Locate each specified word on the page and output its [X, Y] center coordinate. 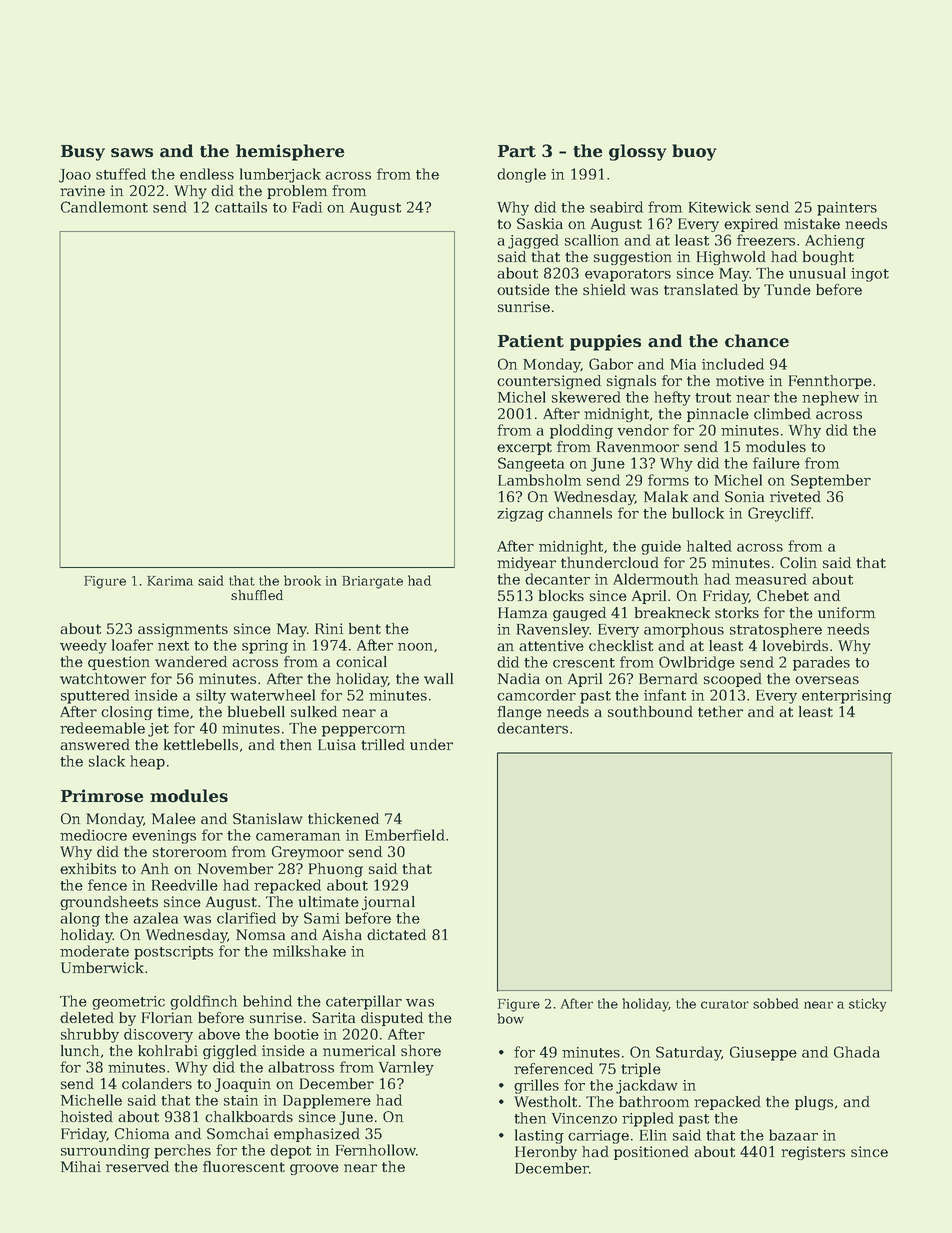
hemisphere [290, 152]
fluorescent [244, 1166]
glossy [638, 152]
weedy [83, 646]
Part [517, 151]
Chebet [783, 595]
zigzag [520, 515]
